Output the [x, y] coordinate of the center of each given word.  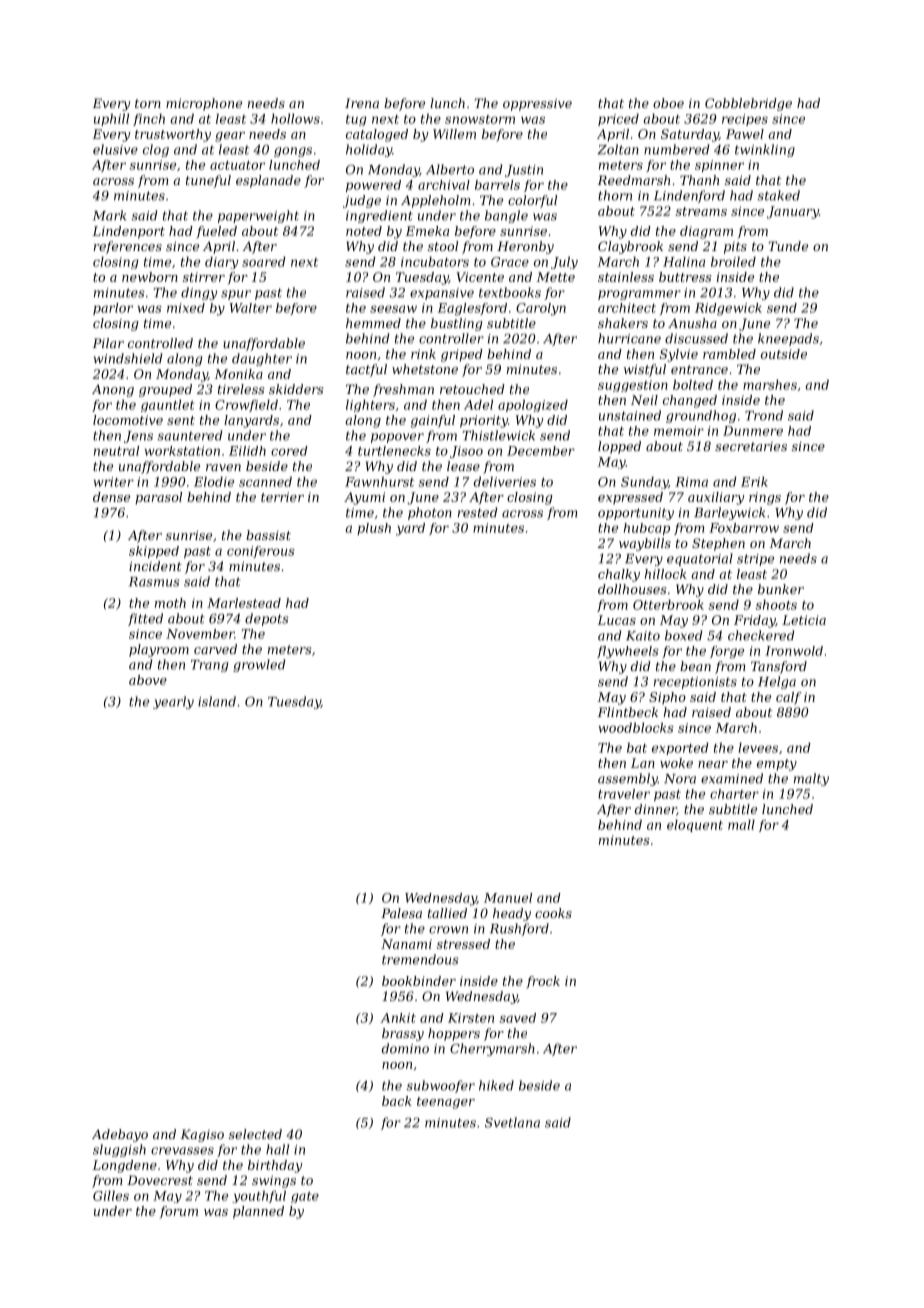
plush [374, 529]
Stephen [718, 544]
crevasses [182, 1151]
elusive [115, 149]
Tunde [788, 246]
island [217, 701]
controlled [160, 343]
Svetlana [512, 1122]
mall [741, 825]
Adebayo [120, 1135]
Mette [555, 277]
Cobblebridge [748, 104]
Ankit [398, 1018]
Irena [362, 103]
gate [305, 1197]
